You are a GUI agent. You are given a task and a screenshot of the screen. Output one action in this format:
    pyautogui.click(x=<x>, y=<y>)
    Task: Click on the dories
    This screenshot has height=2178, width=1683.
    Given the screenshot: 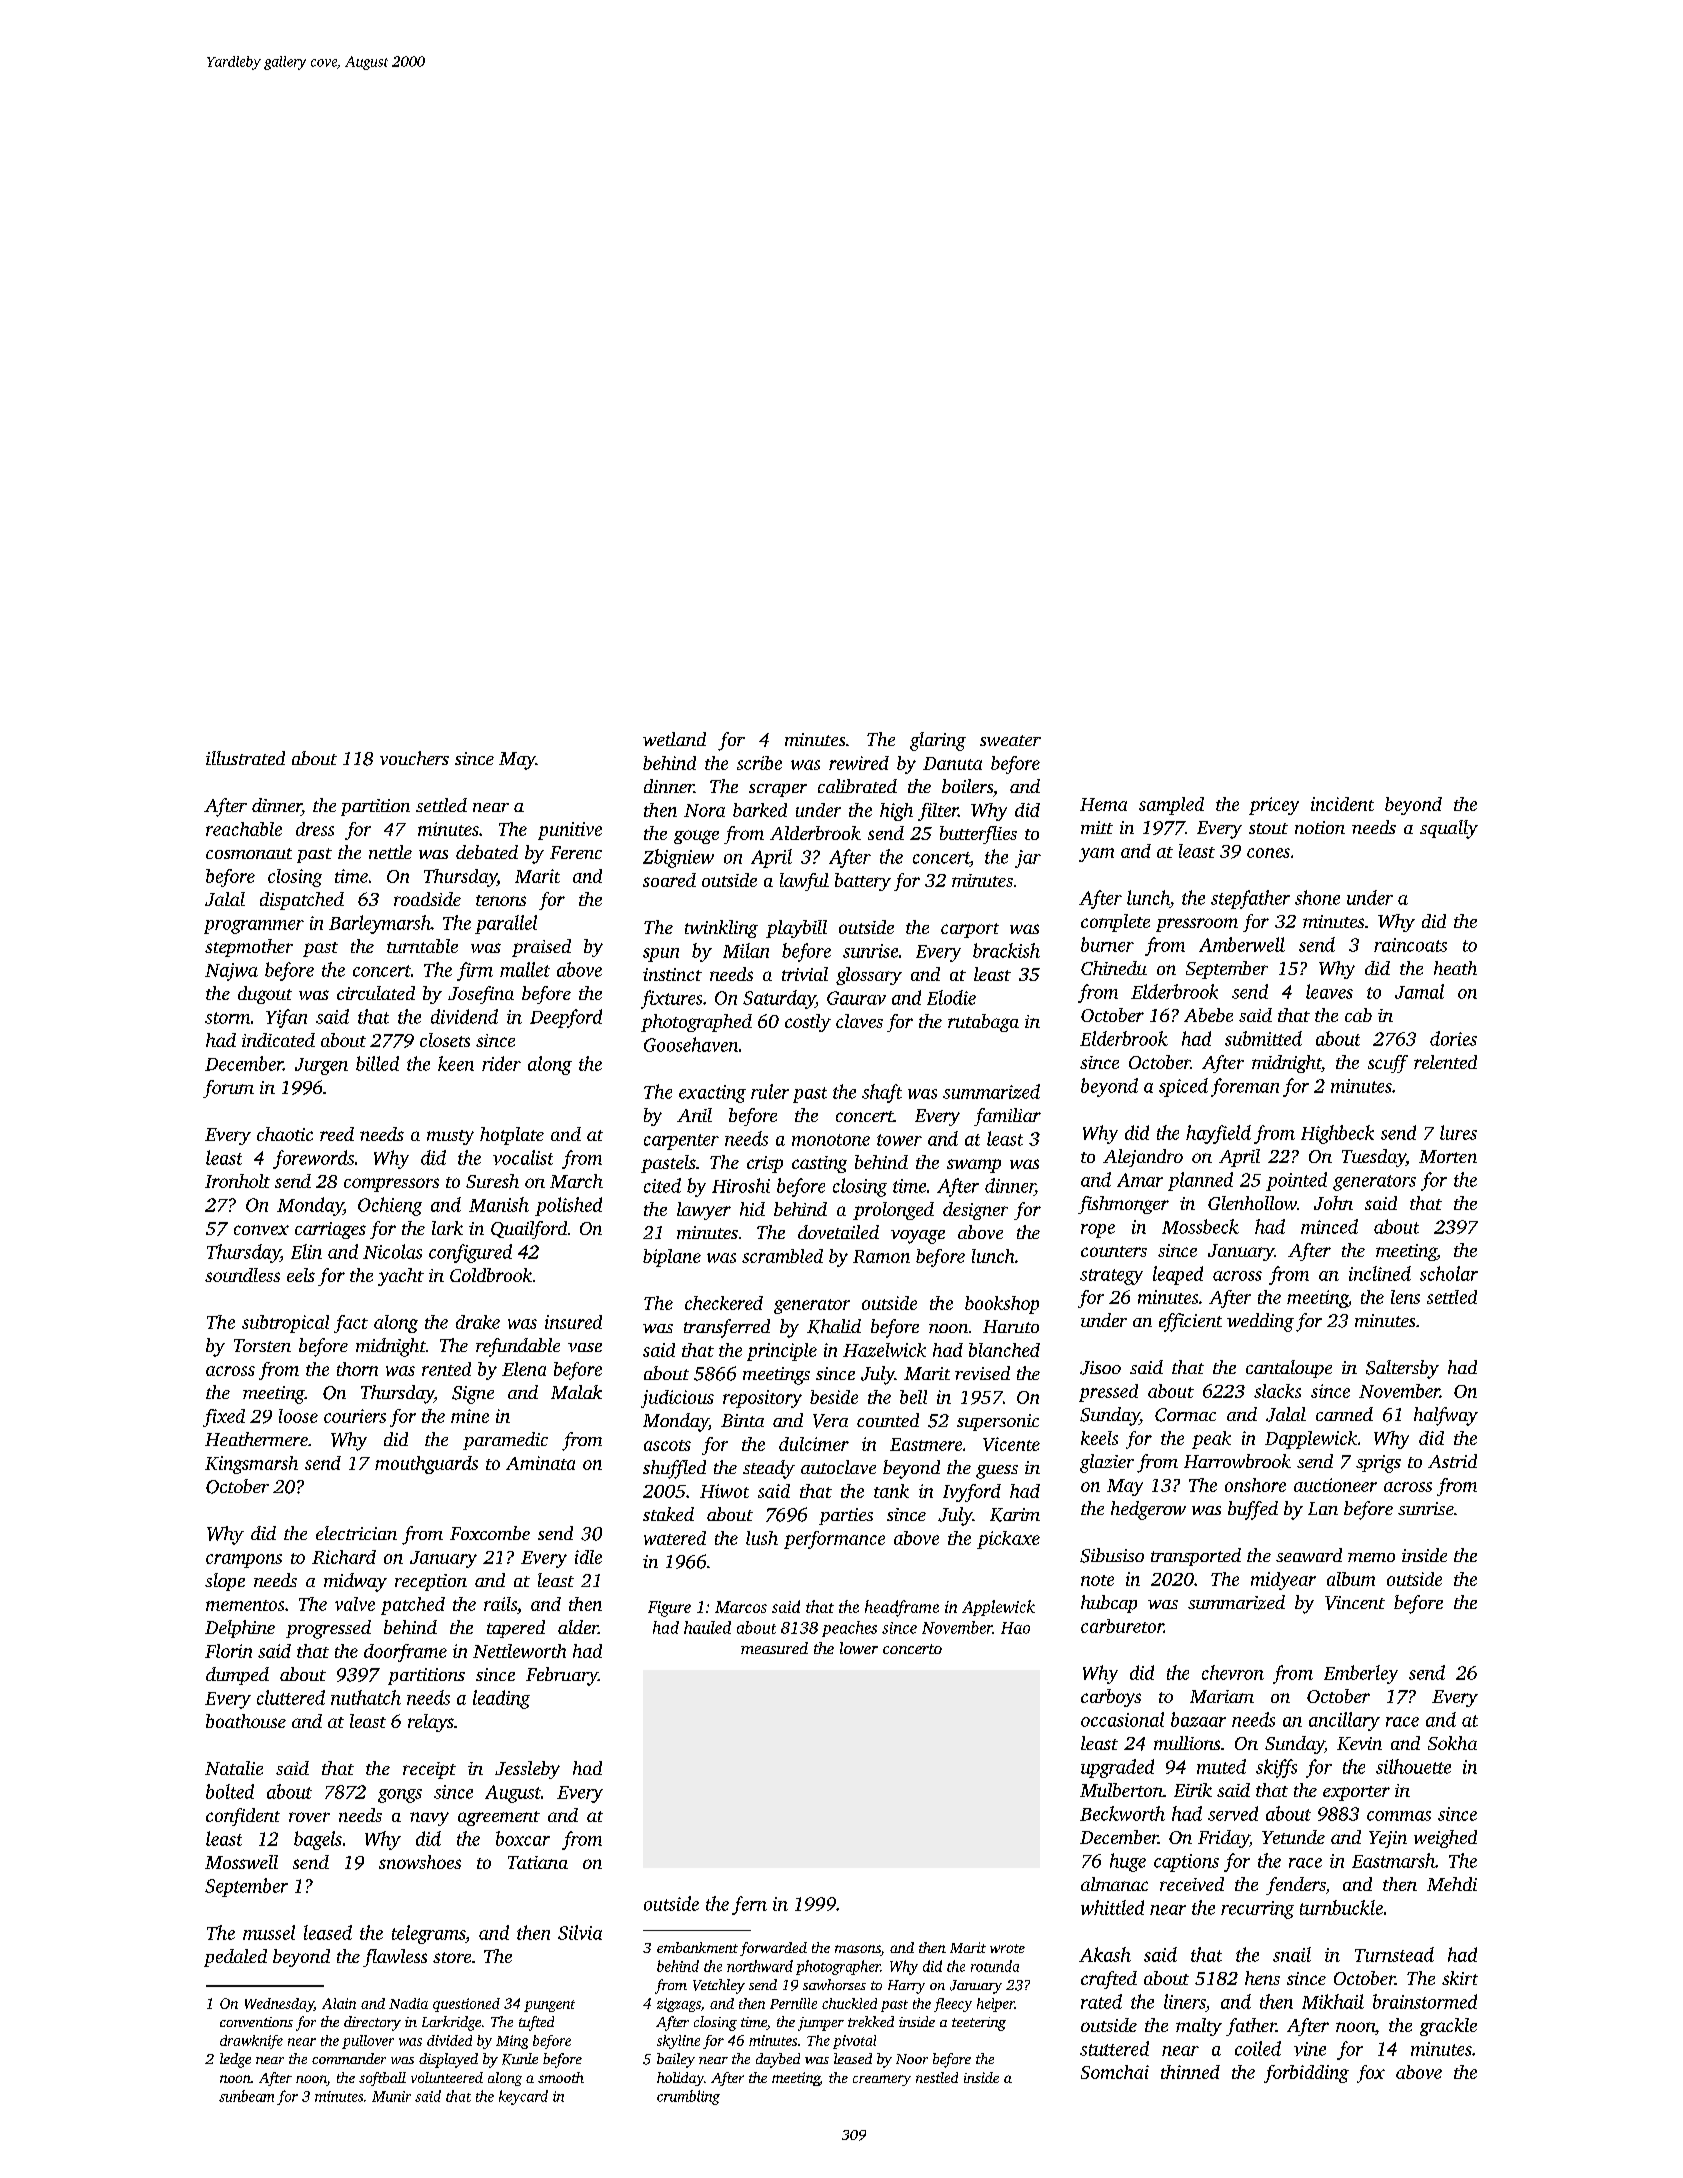 What is the action you would take?
    pyautogui.click(x=1453, y=1038)
